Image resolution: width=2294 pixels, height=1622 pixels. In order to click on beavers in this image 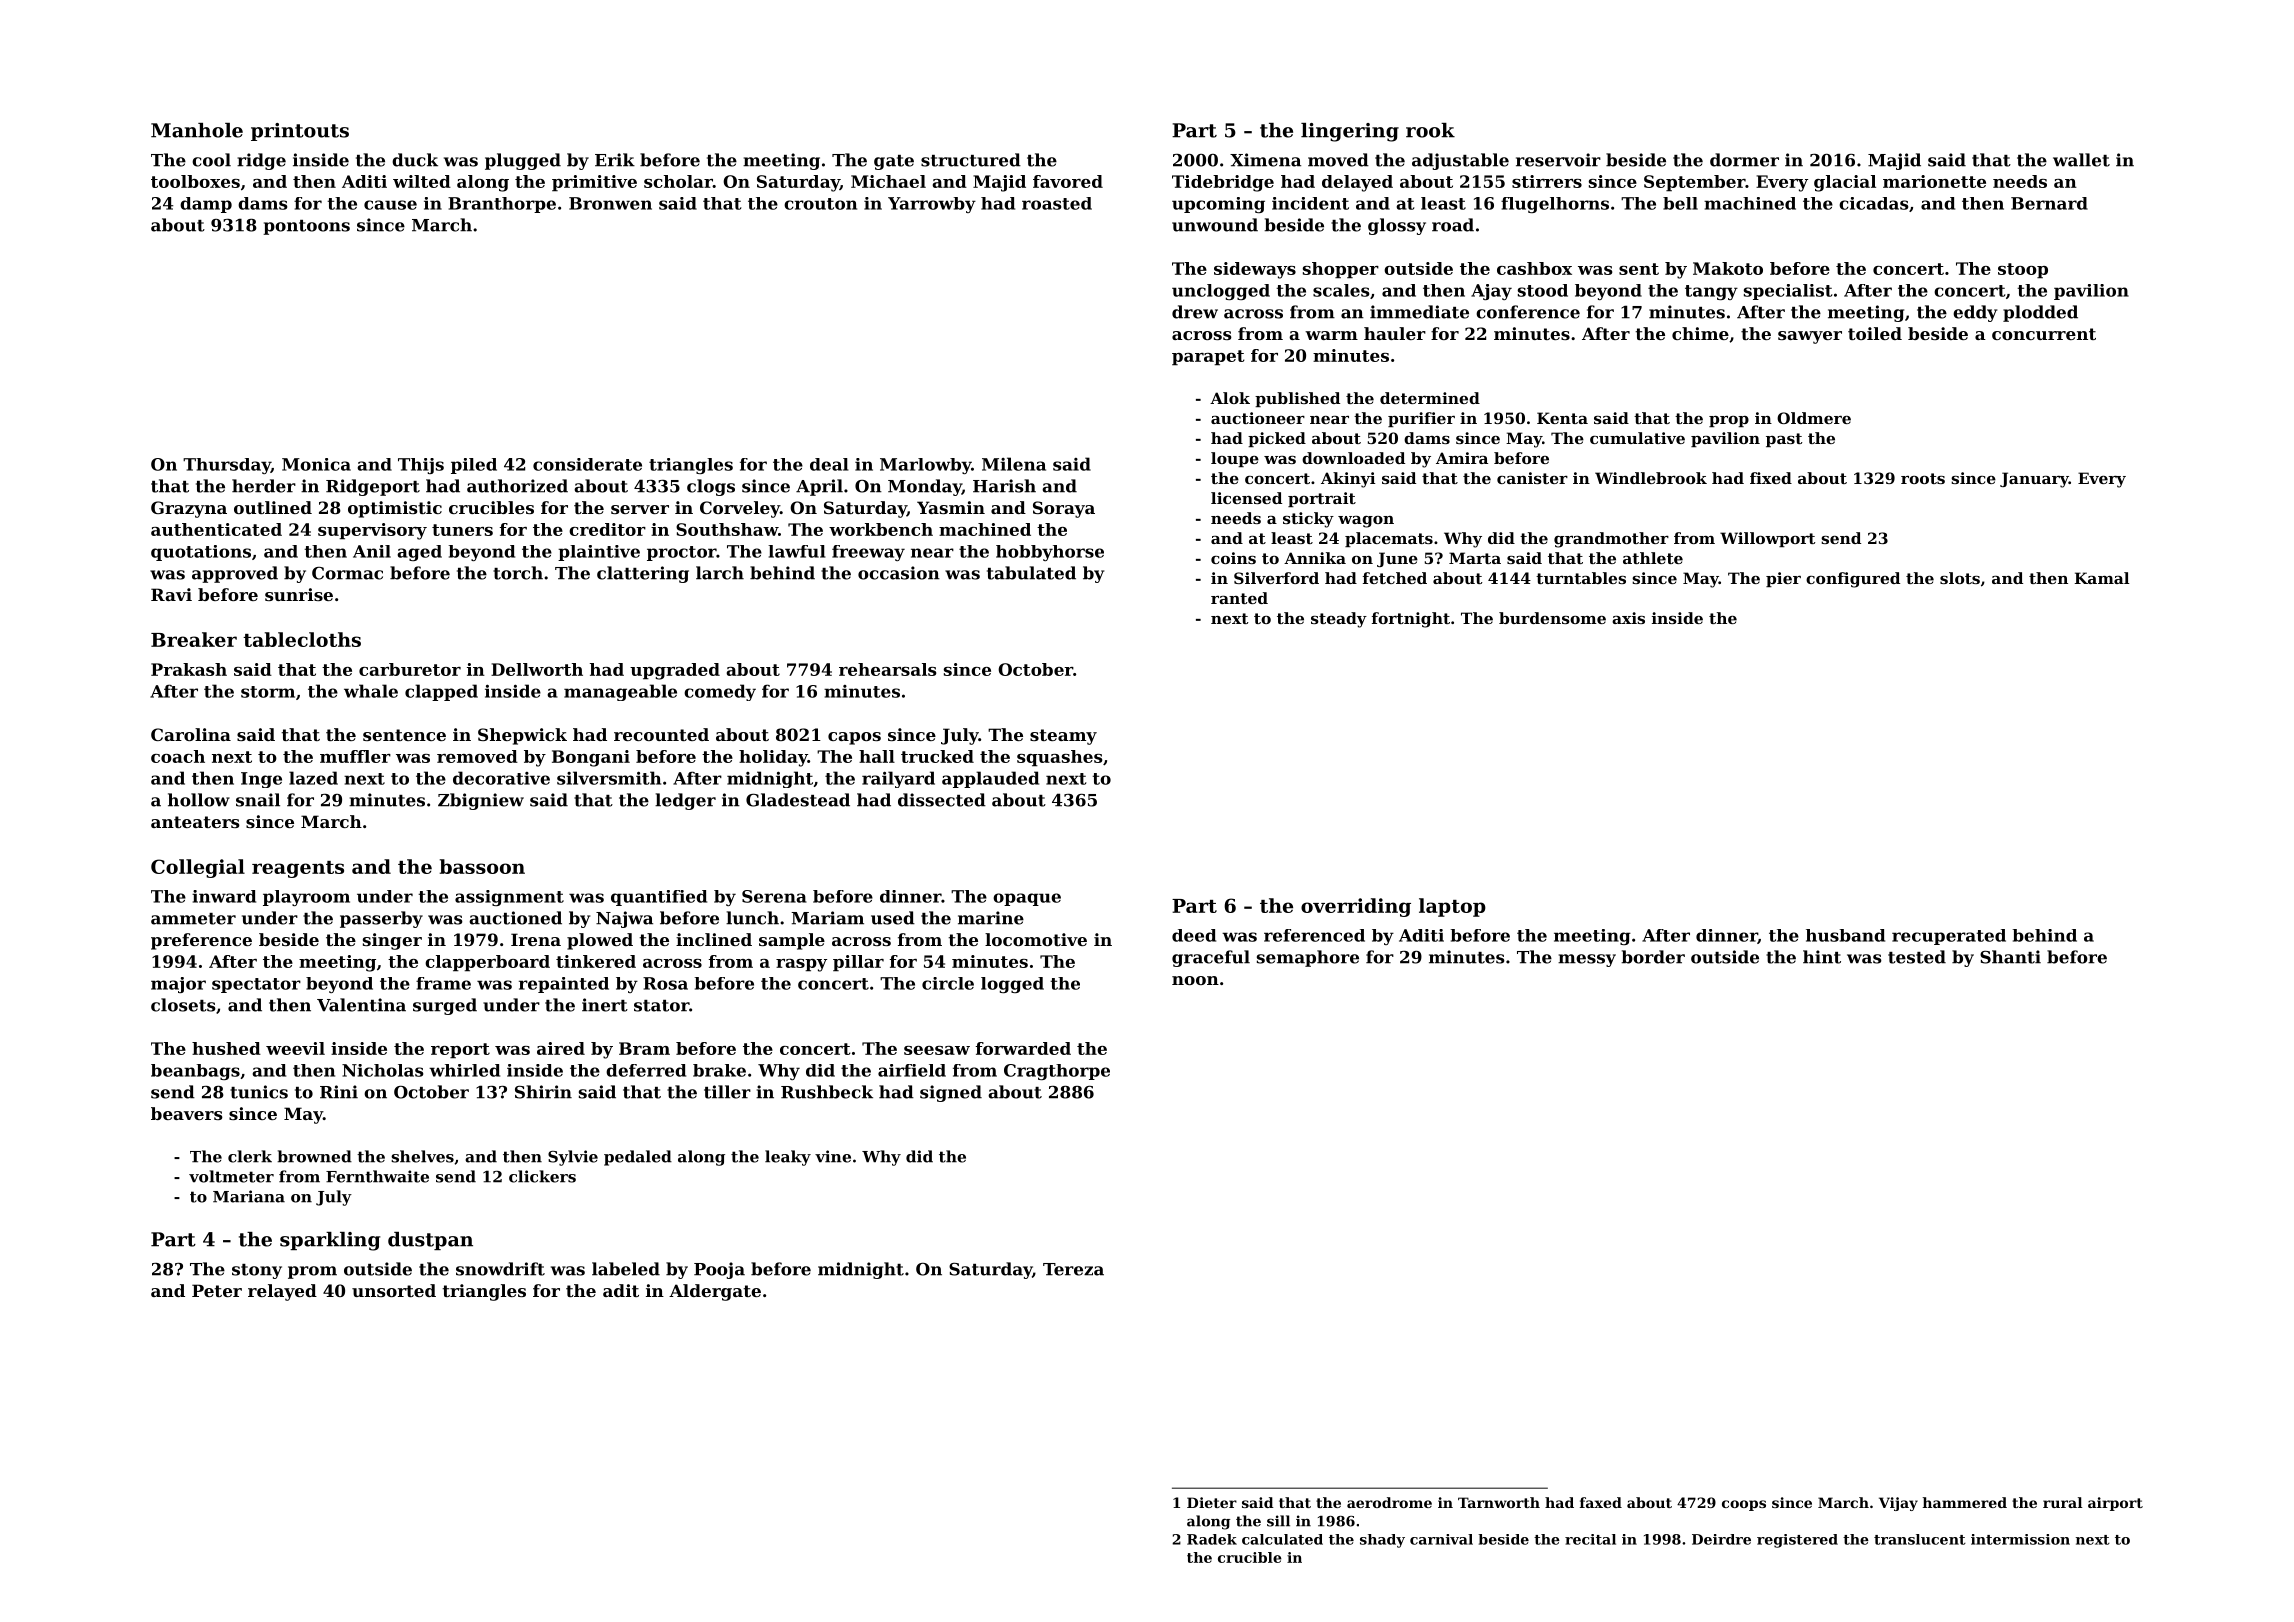, I will do `click(187, 1113)`.
